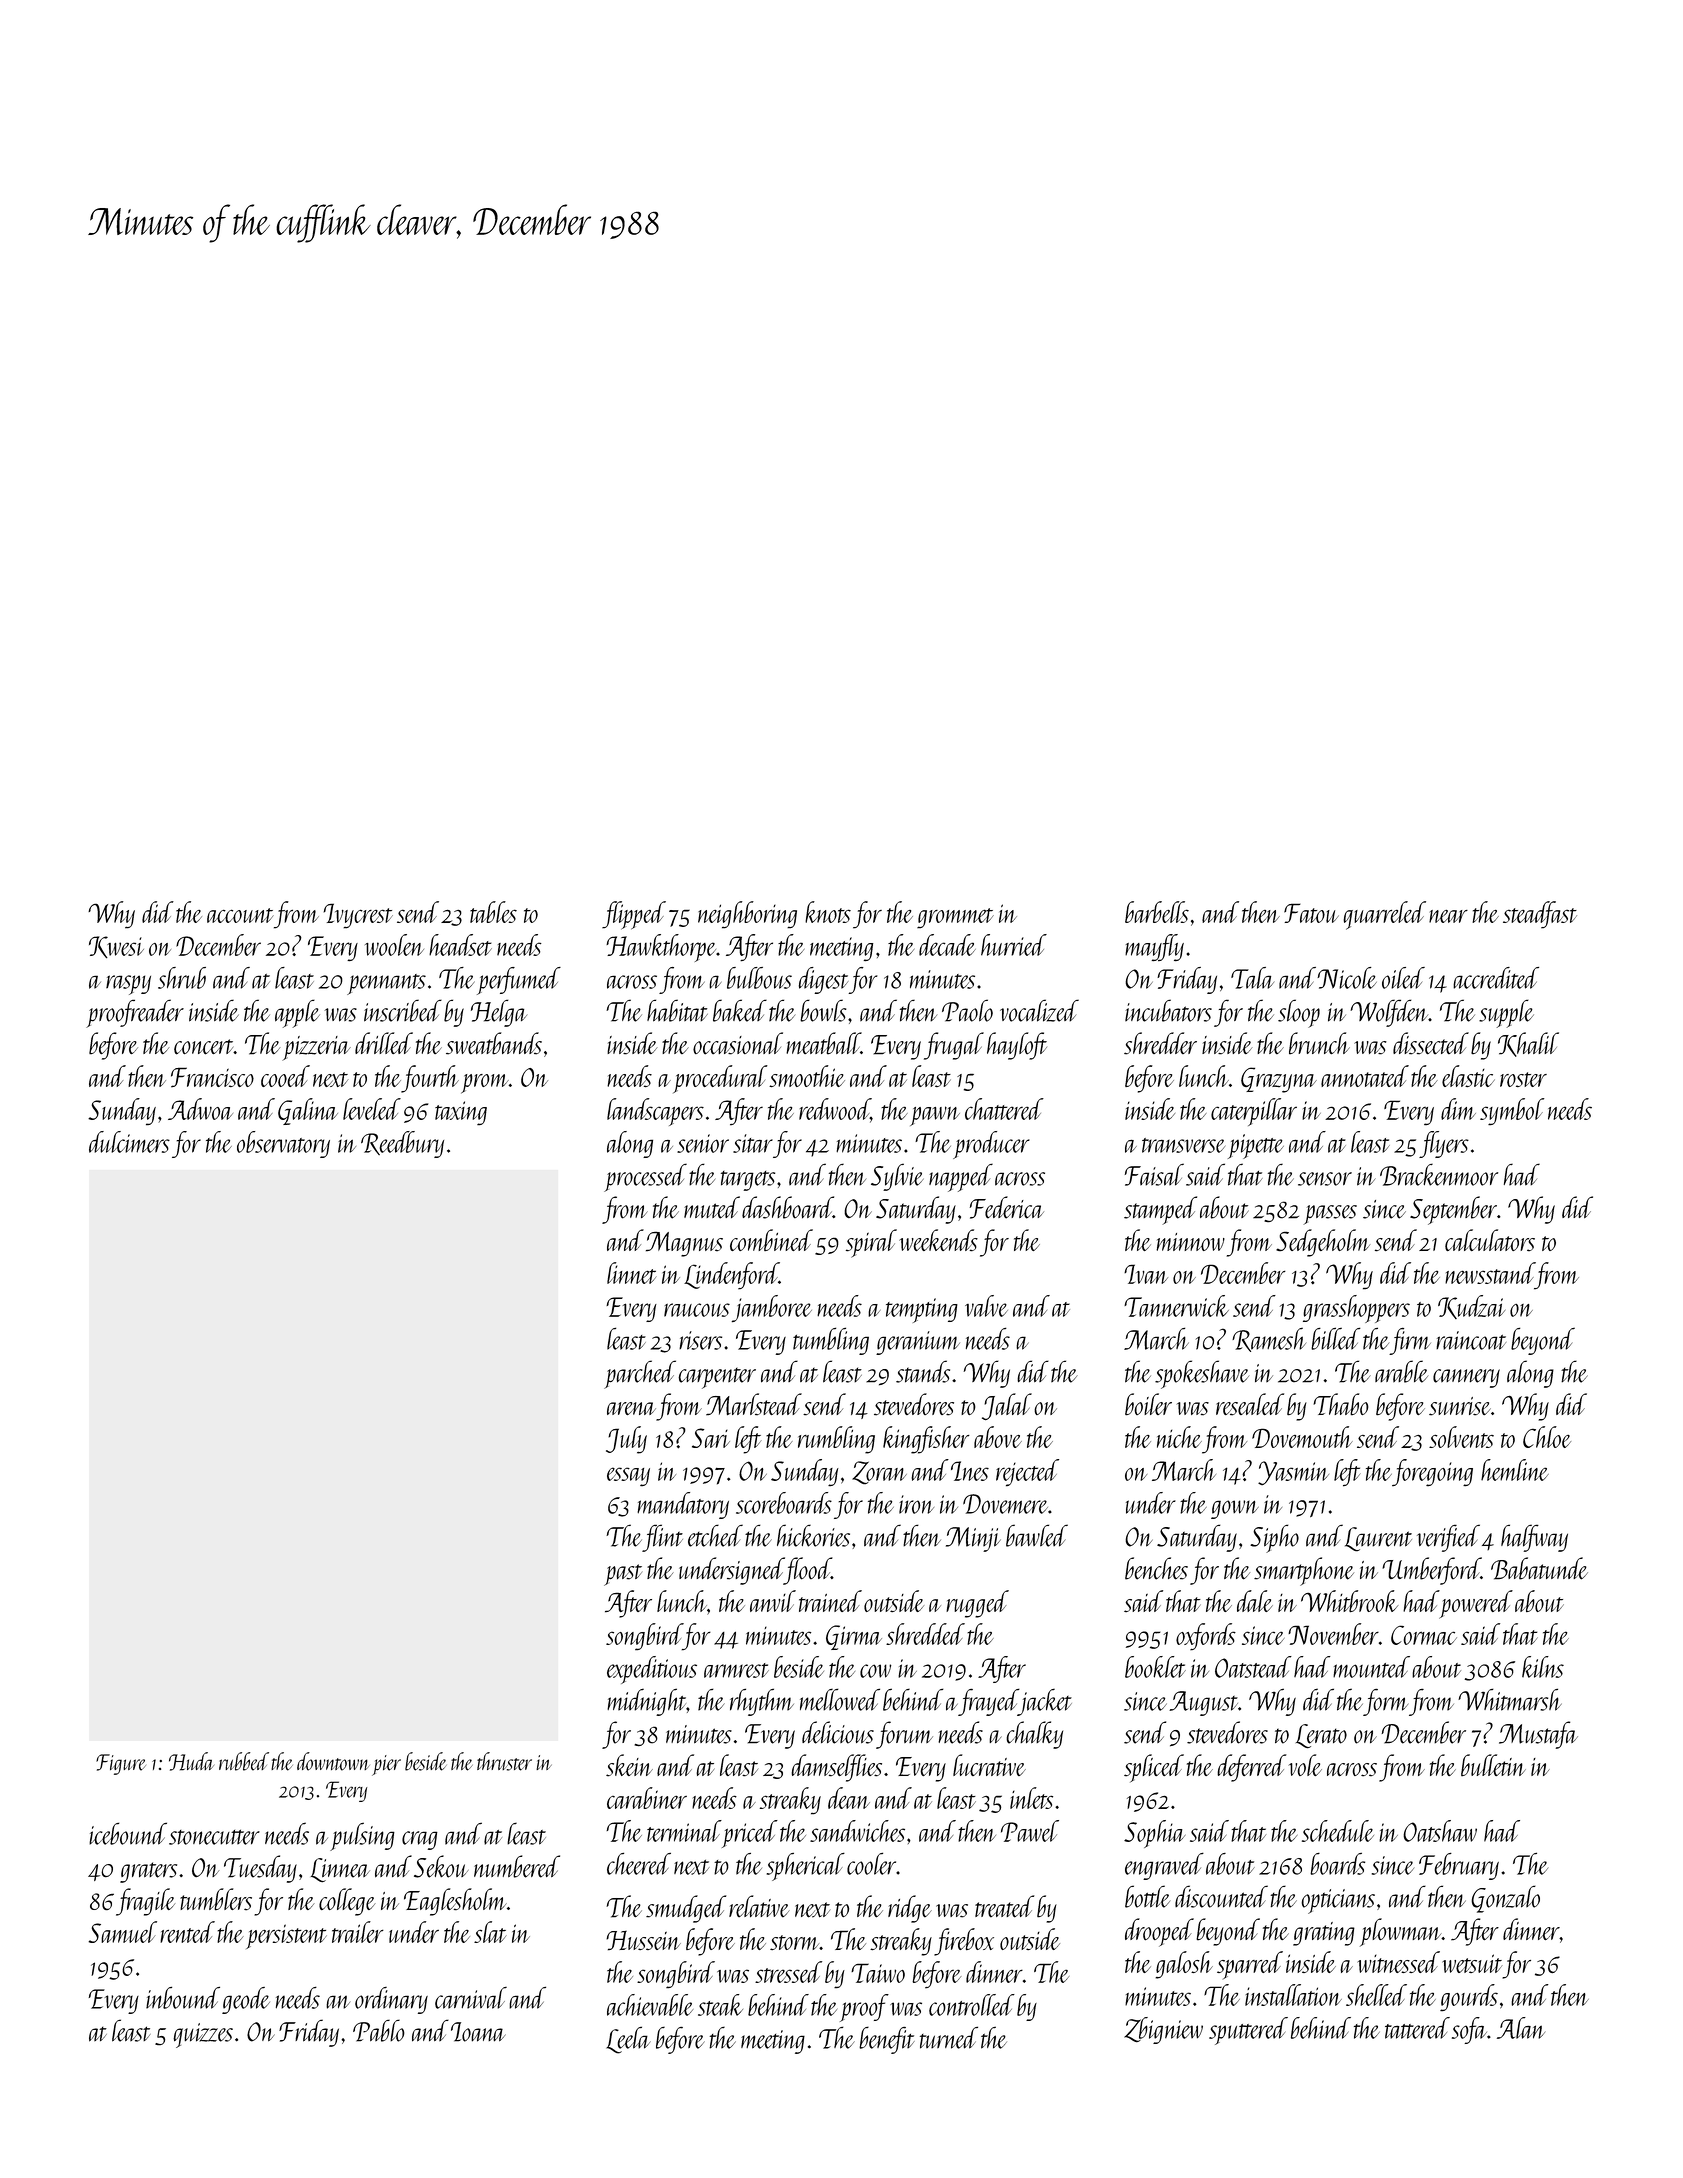 This page has width=1683, height=2178. Describe the element at coordinates (121, 1764) in the page. I see `Figure` at that location.
